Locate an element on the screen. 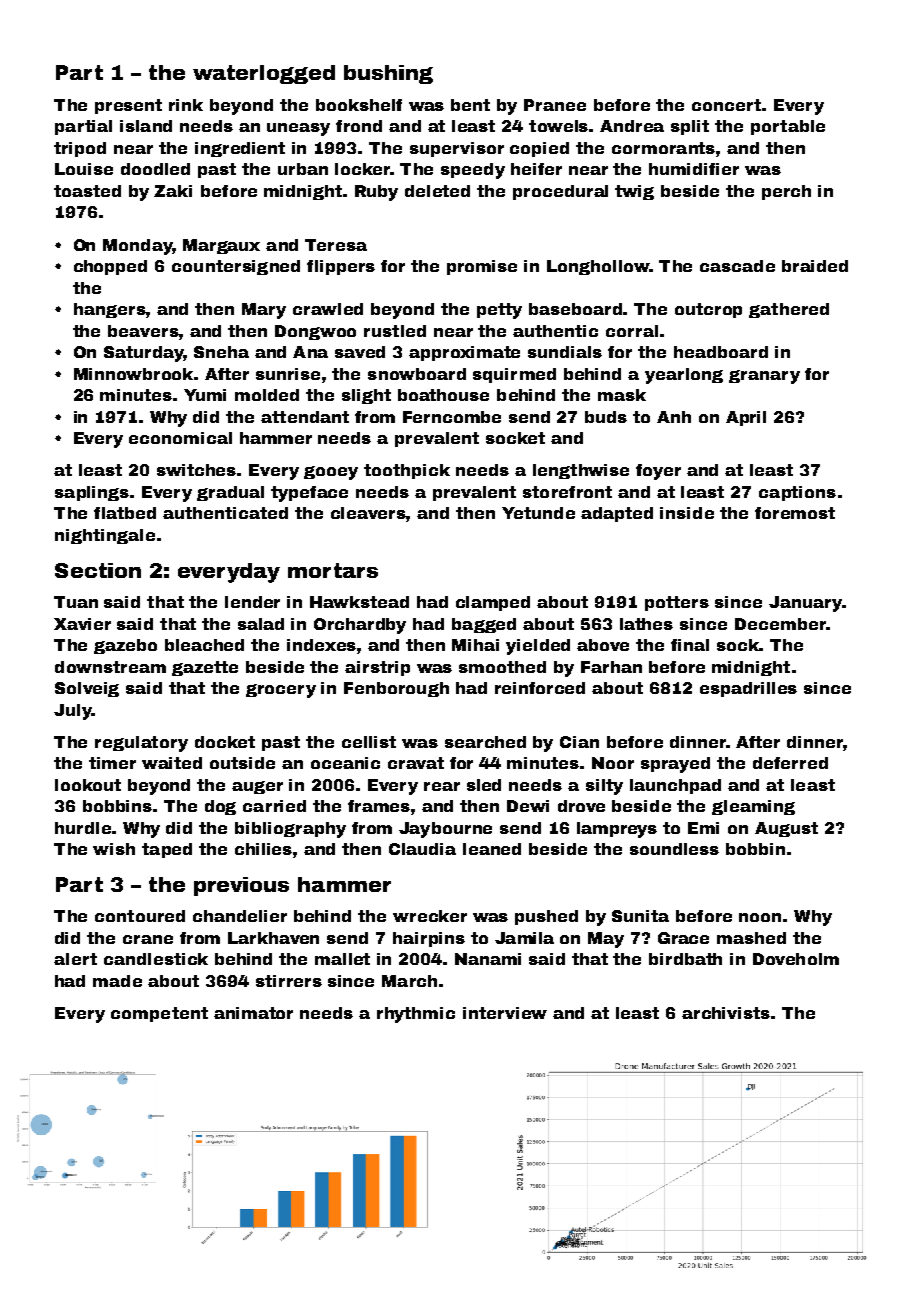  toasted is located at coordinates (87, 191).
